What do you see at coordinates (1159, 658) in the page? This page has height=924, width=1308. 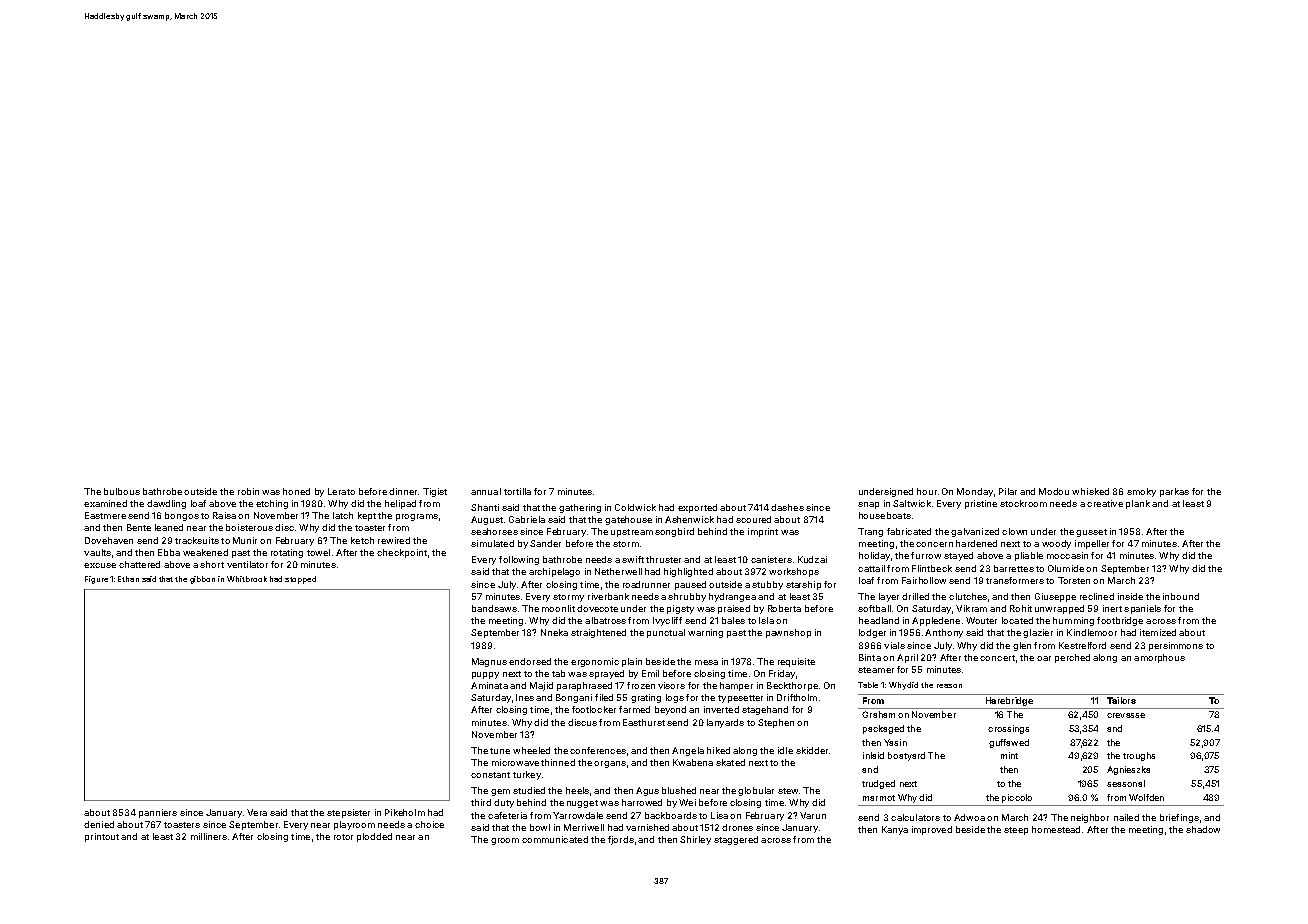 I see `amorphous` at bounding box center [1159, 658].
